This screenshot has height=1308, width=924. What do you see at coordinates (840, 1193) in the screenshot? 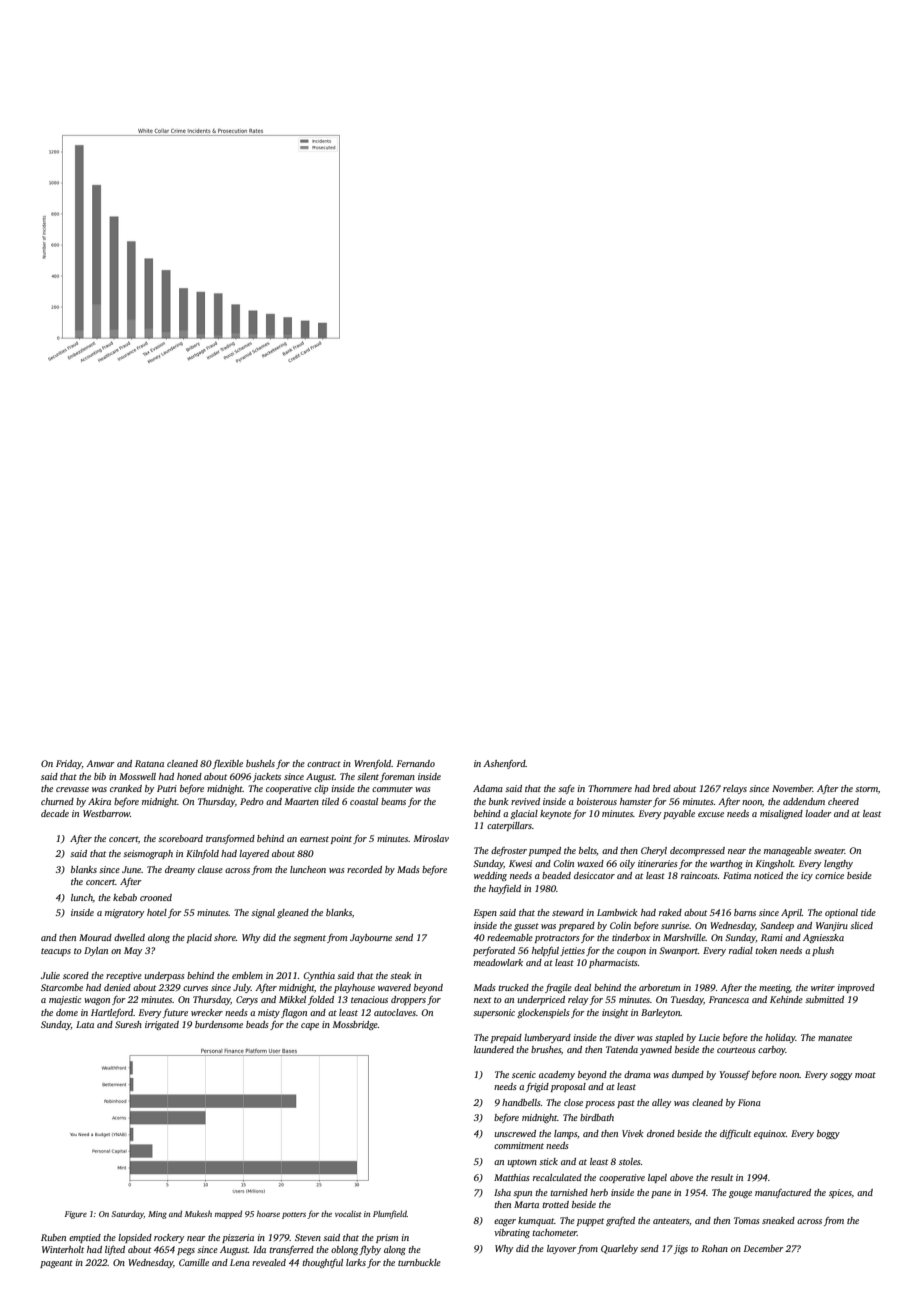
I see `spices` at bounding box center [840, 1193].
